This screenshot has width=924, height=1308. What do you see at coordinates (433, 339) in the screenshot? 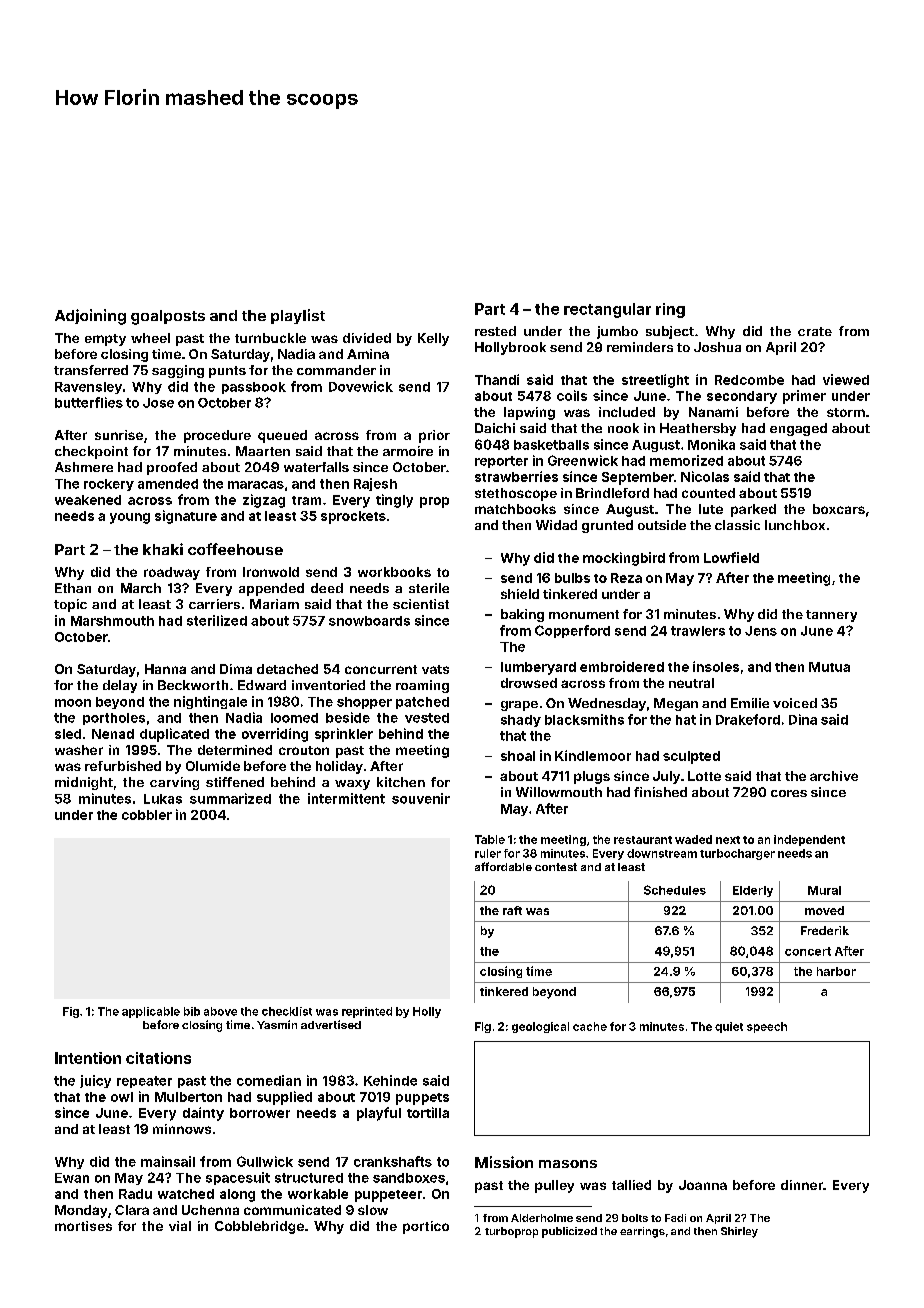
I see `Kelly` at bounding box center [433, 339].
